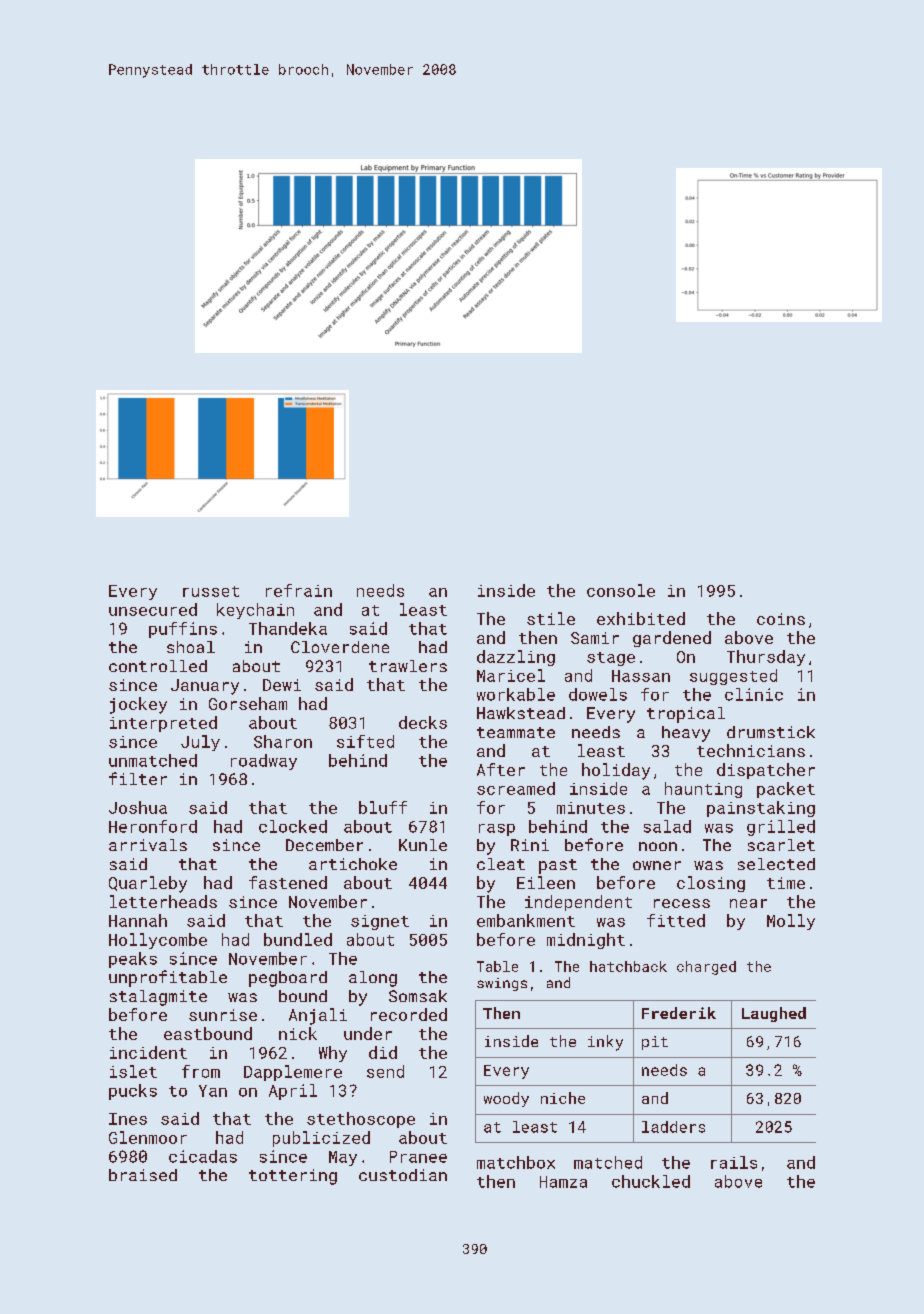  Describe the element at coordinates (781, 619) in the image. I see `coins` at that location.
